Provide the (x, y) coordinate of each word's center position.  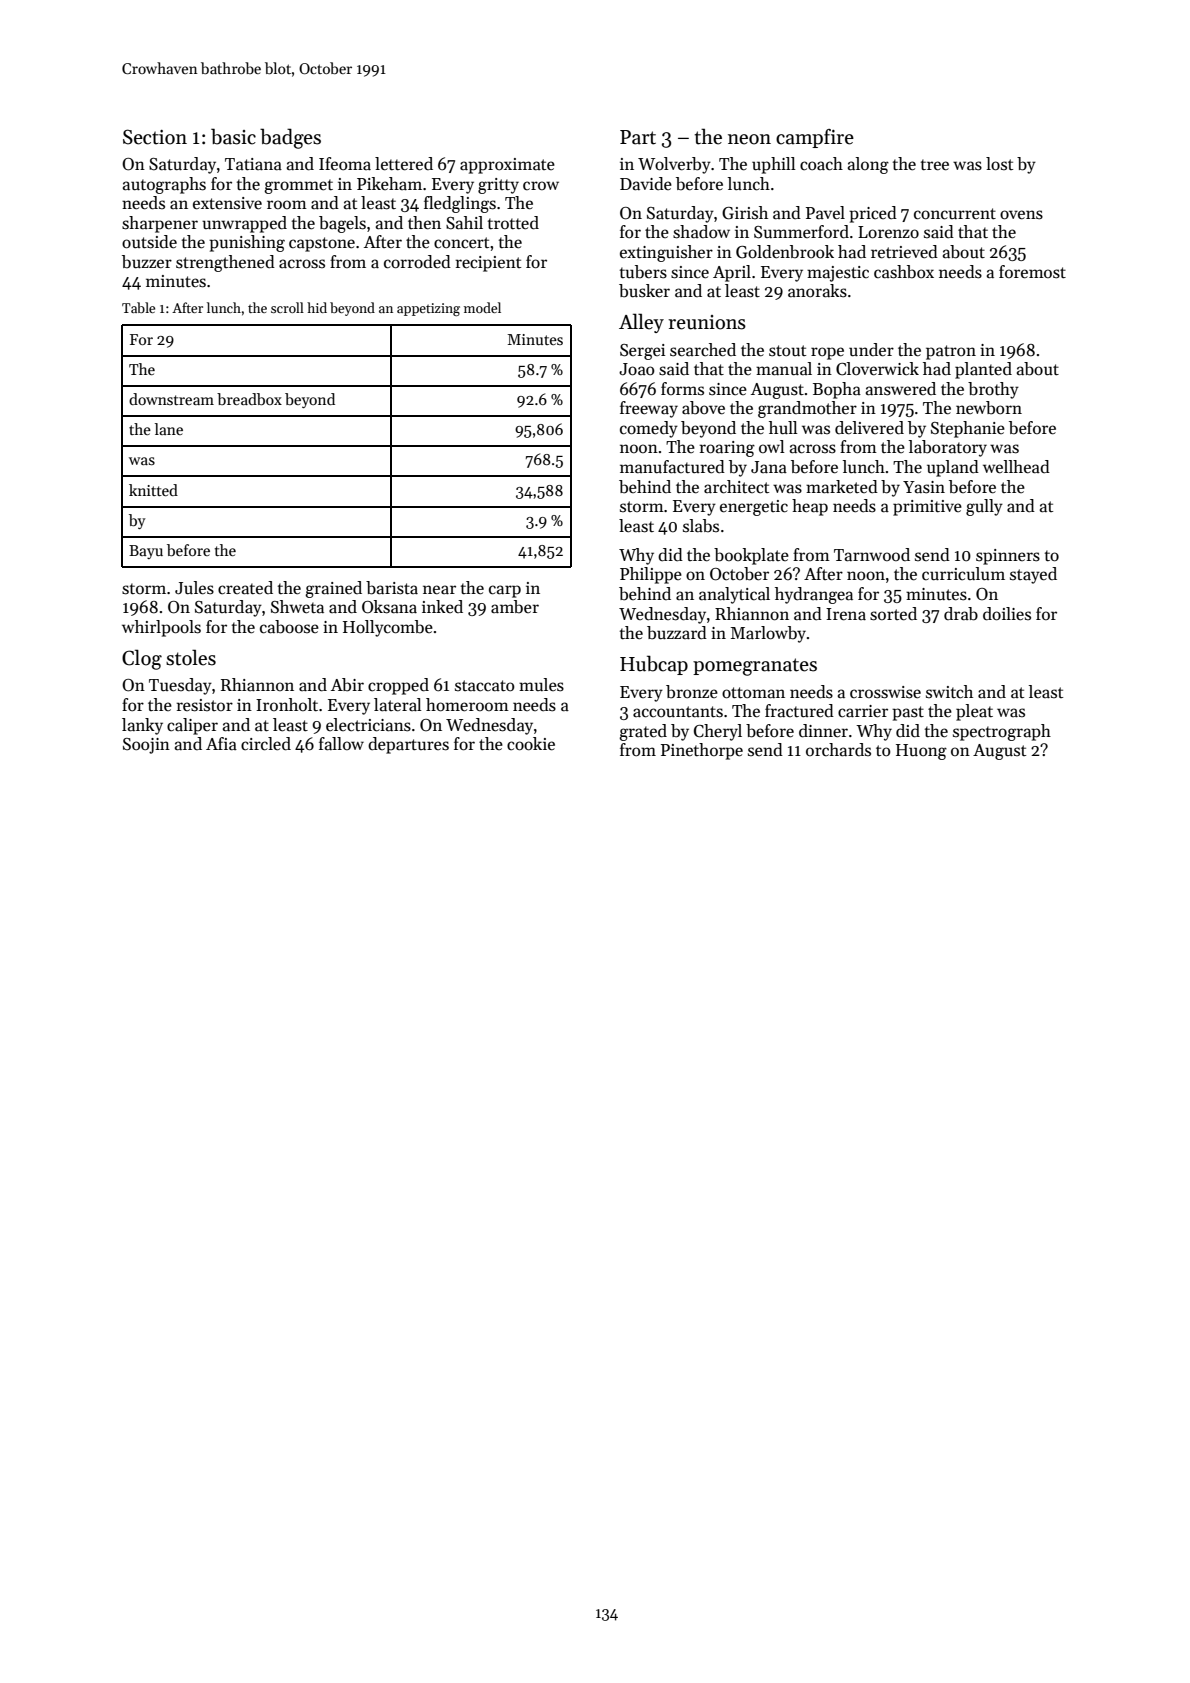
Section (155, 137)
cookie (531, 744)
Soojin (146, 746)
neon (749, 139)
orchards (838, 750)
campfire (815, 138)
